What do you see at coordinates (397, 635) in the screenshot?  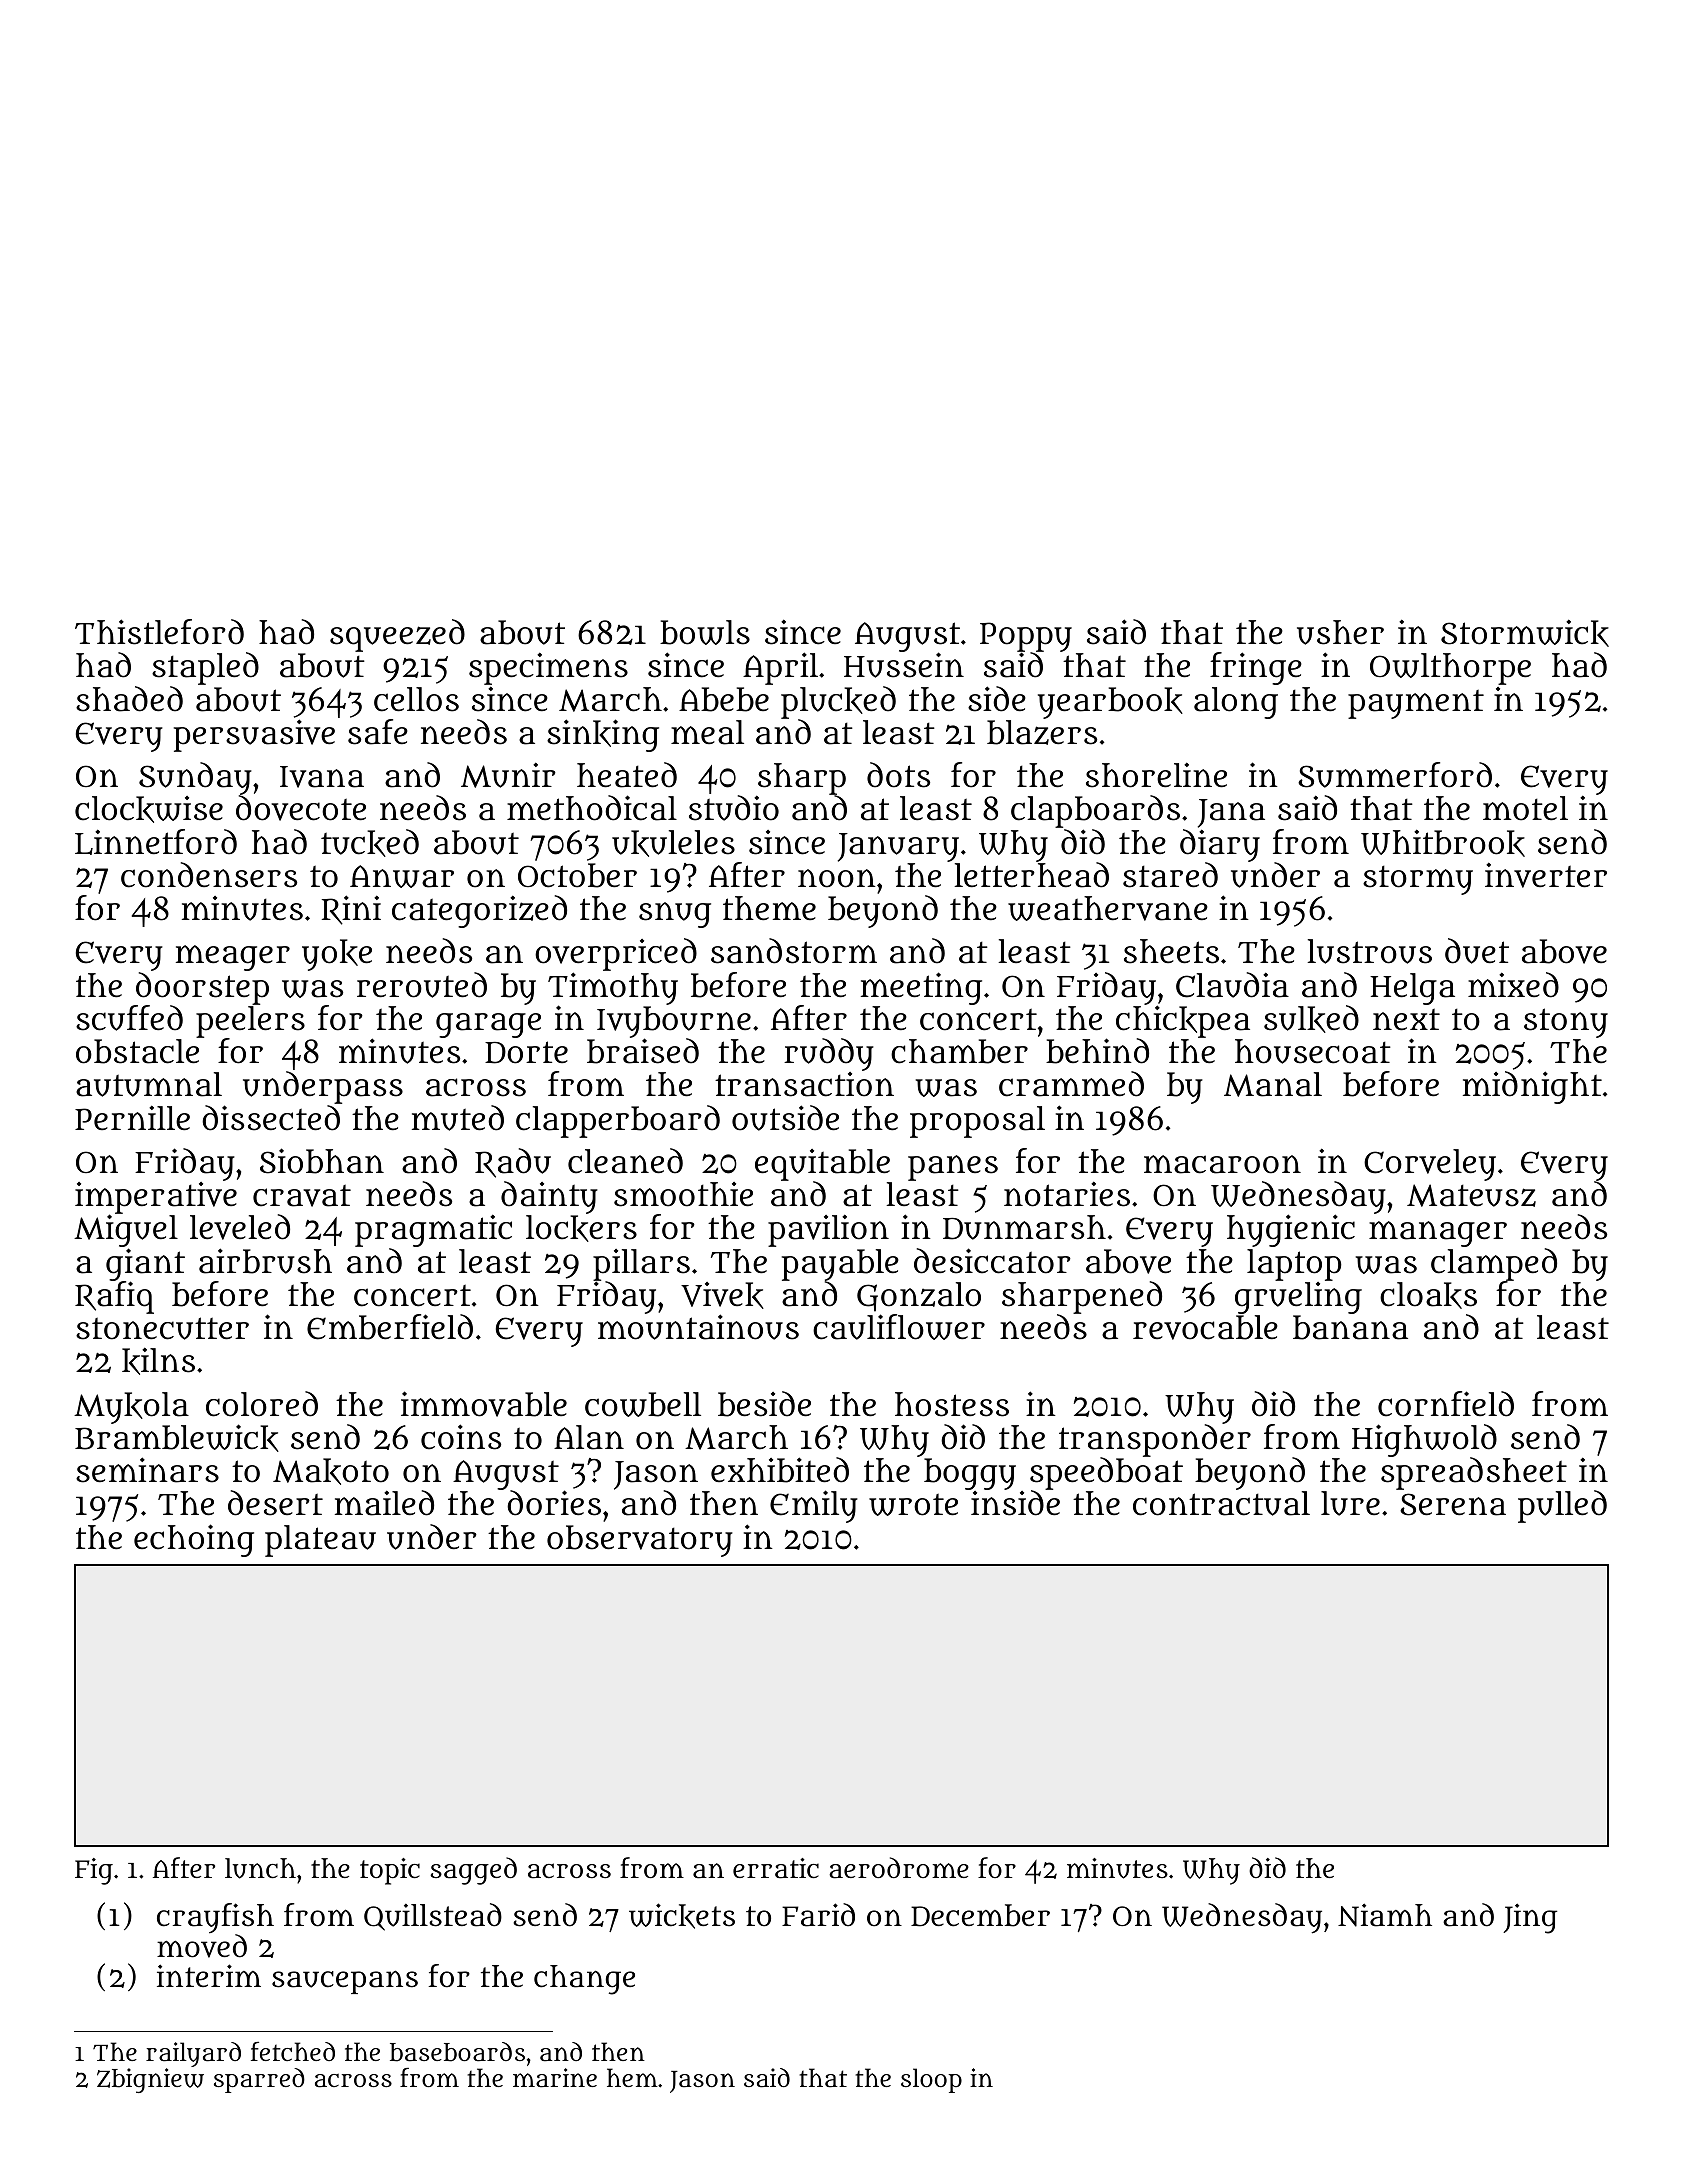 I see `squeezed` at bounding box center [397, 635].
